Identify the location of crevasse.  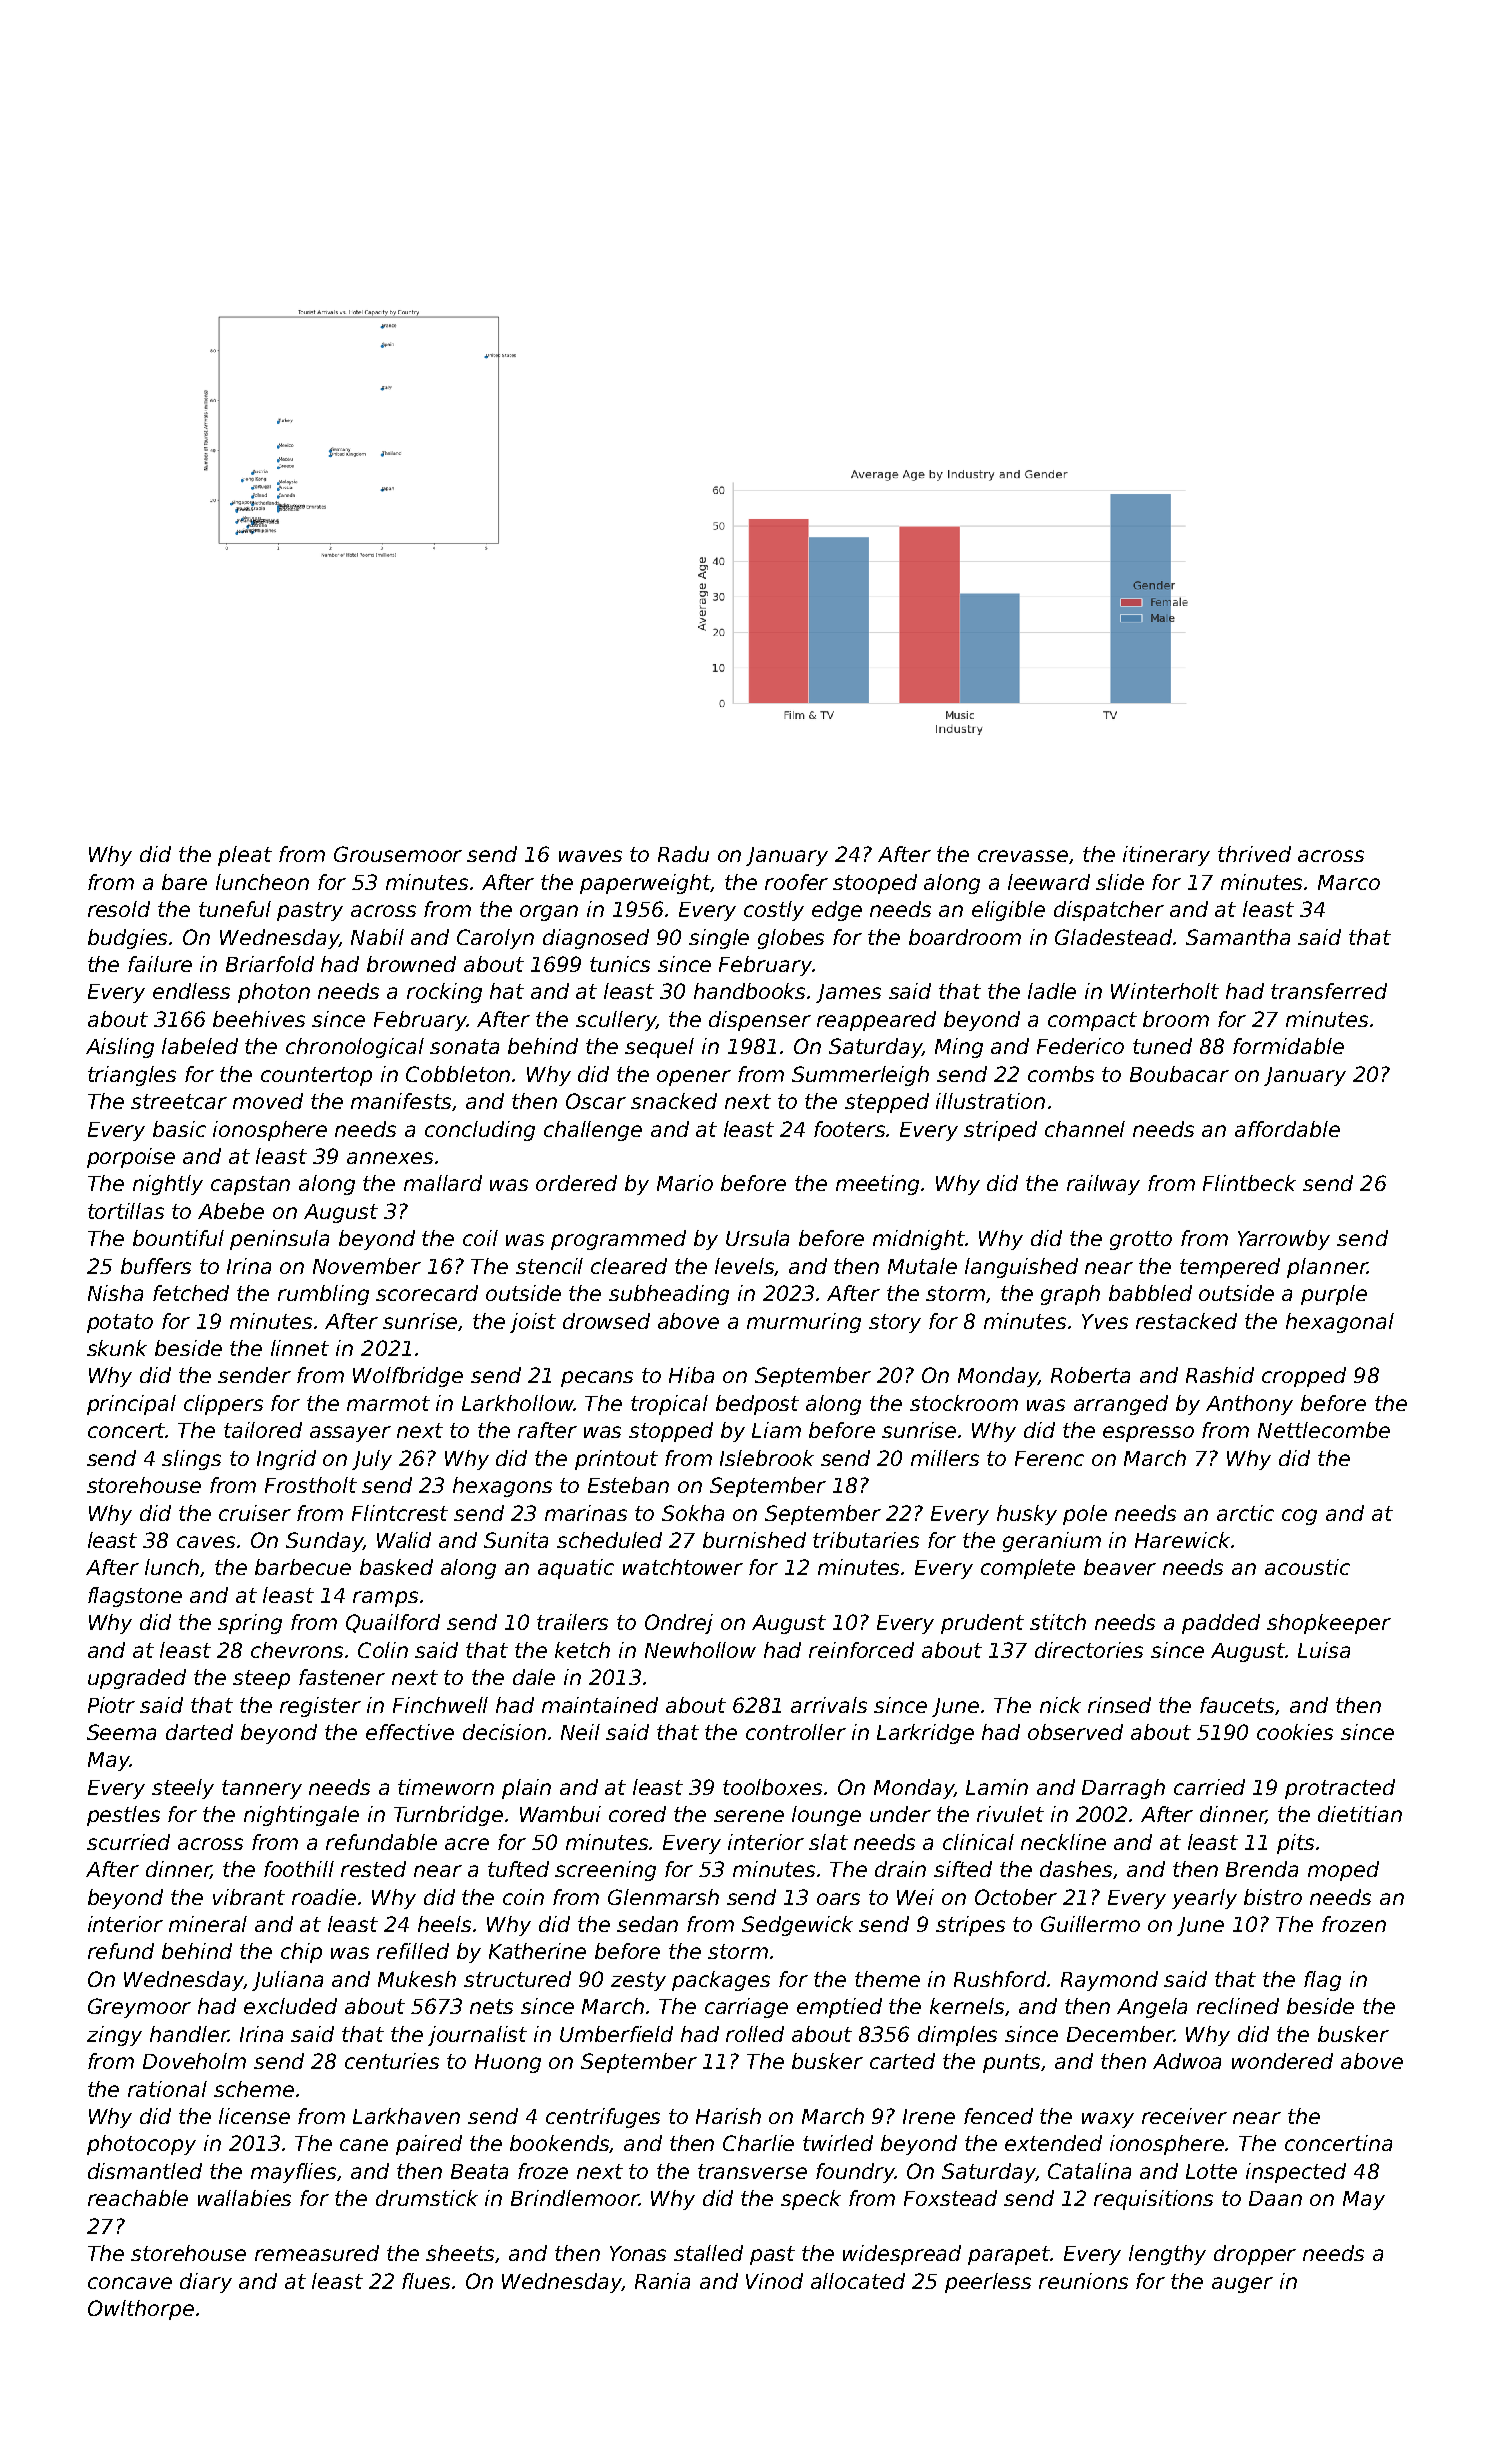
(1023, 856).
